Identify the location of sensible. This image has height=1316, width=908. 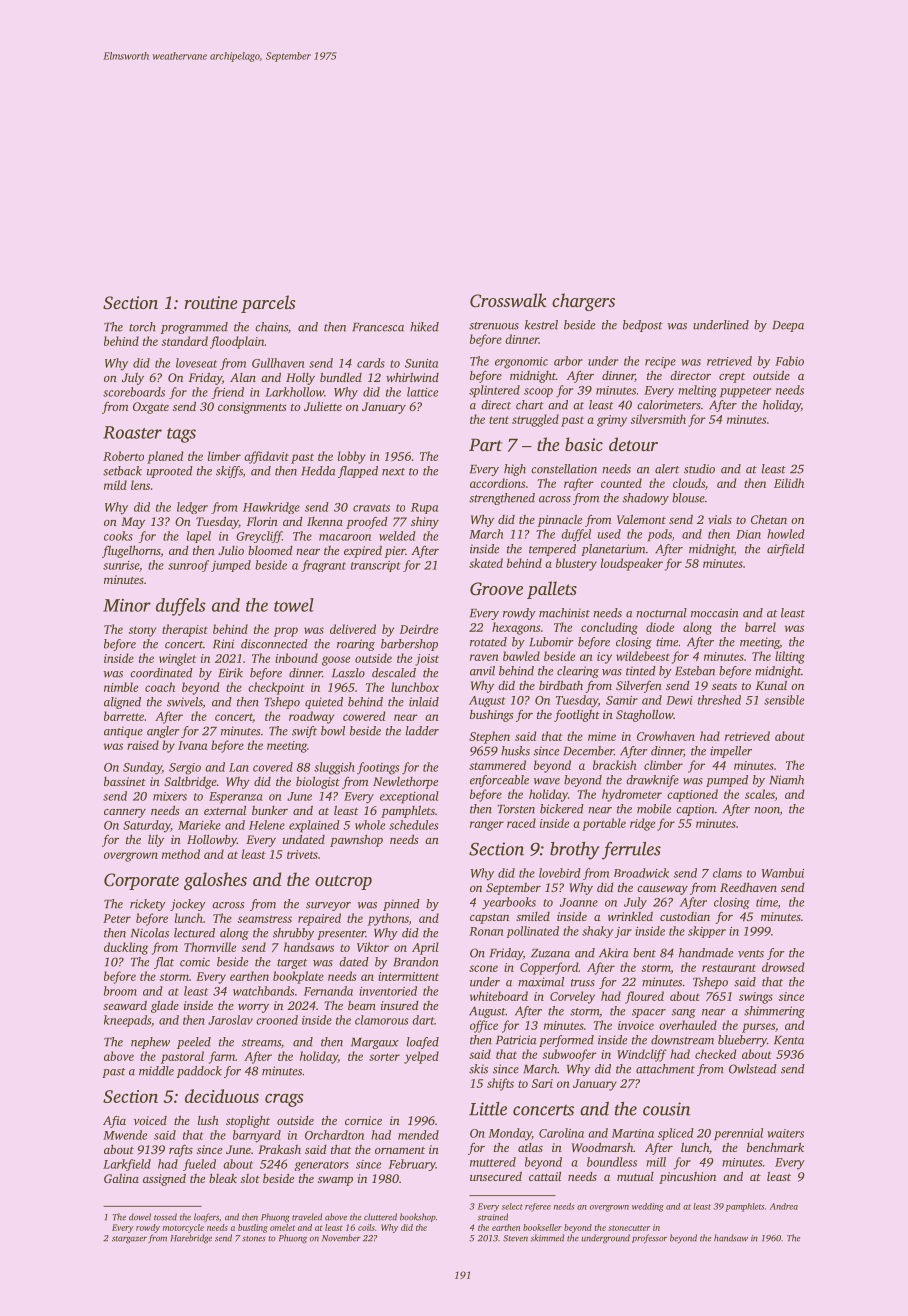
(784, 700).
